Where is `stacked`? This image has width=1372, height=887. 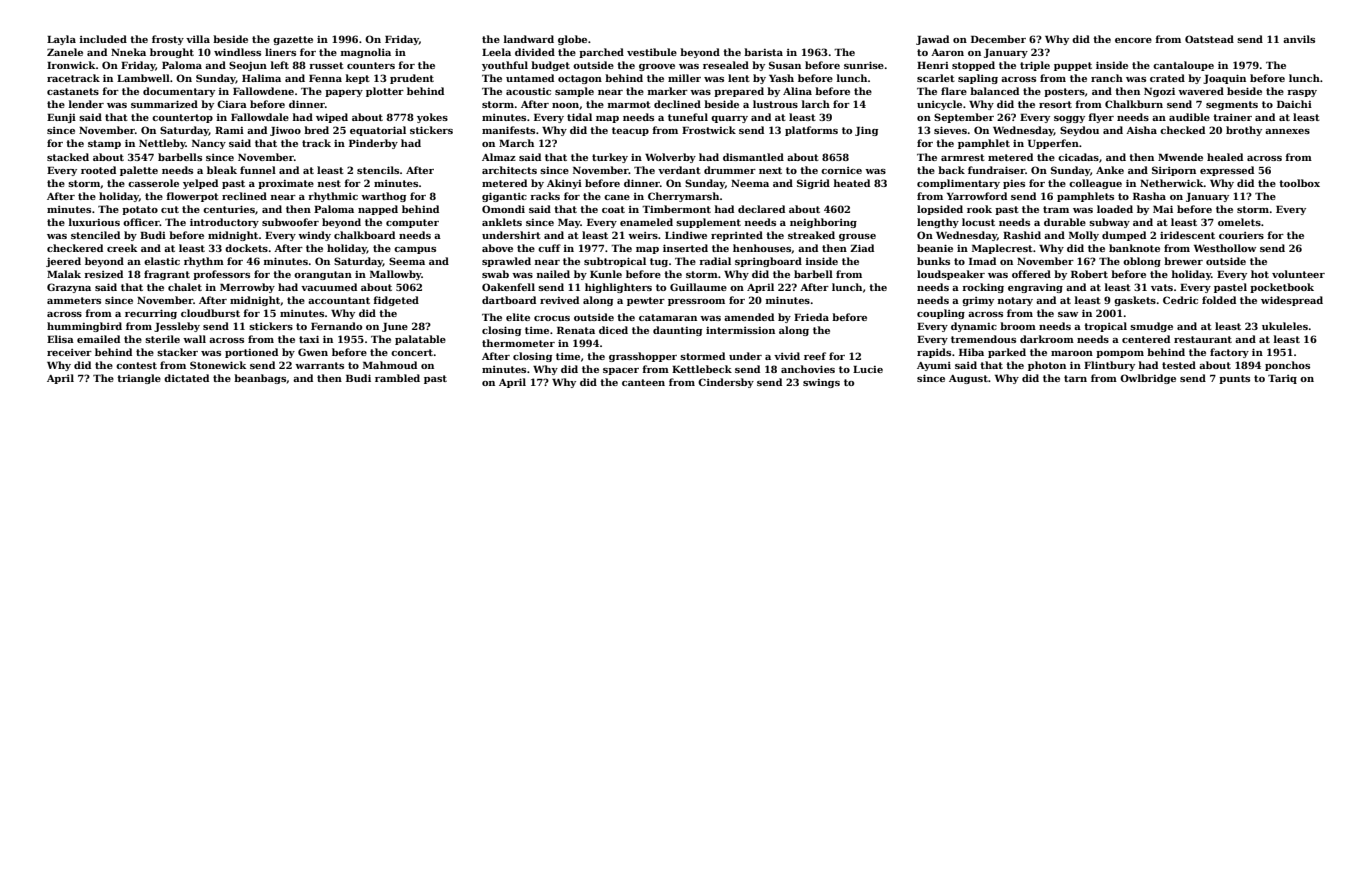 stacked is located at coordinates (68, 157).
